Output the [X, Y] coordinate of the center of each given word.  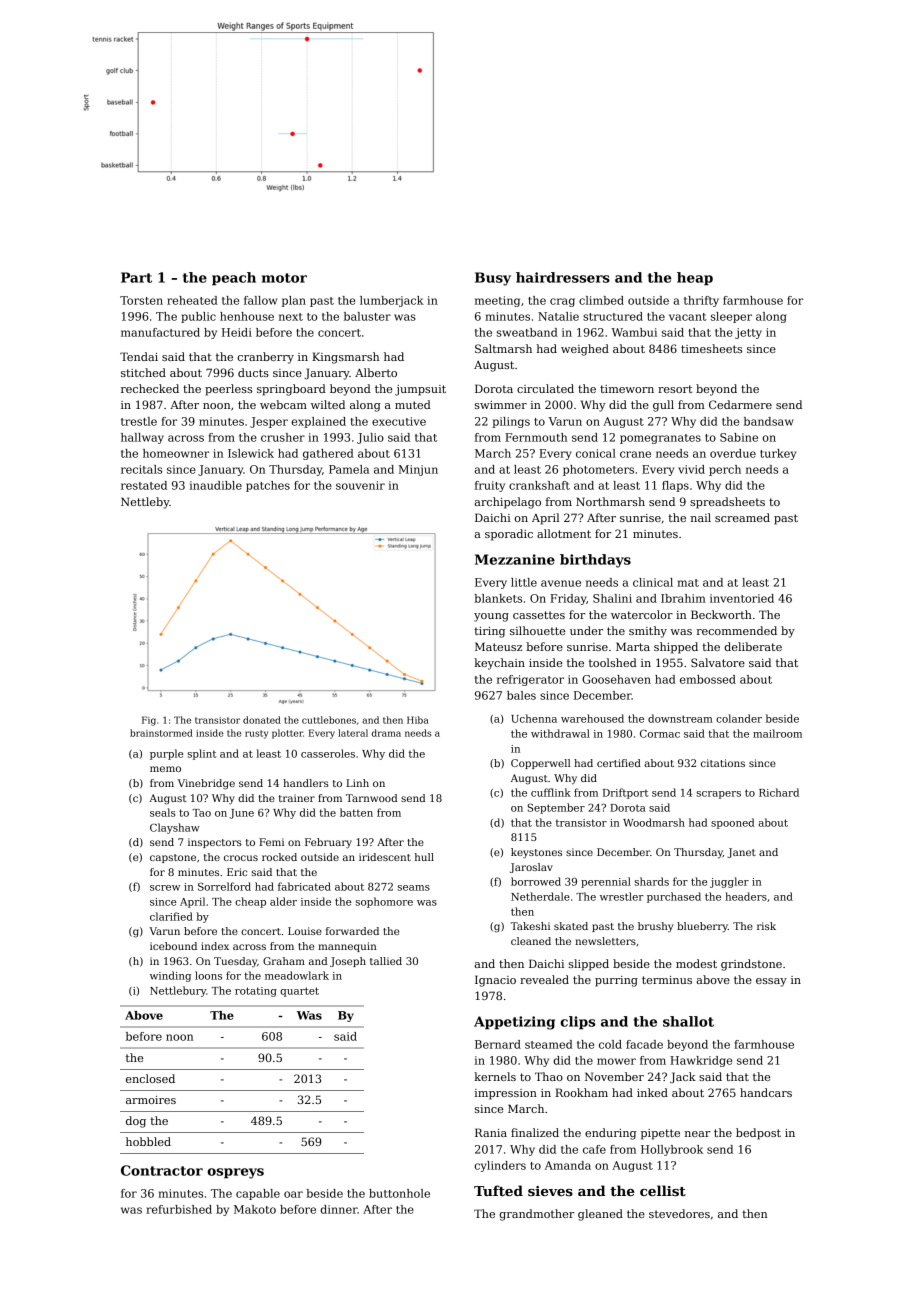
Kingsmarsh [345, 358]
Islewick [251, 453]
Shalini [612, 598]
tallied [386, 961]
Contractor [162, 1170]
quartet [299, 992]
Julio [370, 438]
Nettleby [145, 503]
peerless [228, 390]
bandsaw [769, 421]
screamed [742, 517]
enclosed [150, 1078]
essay [771, 982]
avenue [561, 583]
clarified [171, 916]
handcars [766, 1092]
